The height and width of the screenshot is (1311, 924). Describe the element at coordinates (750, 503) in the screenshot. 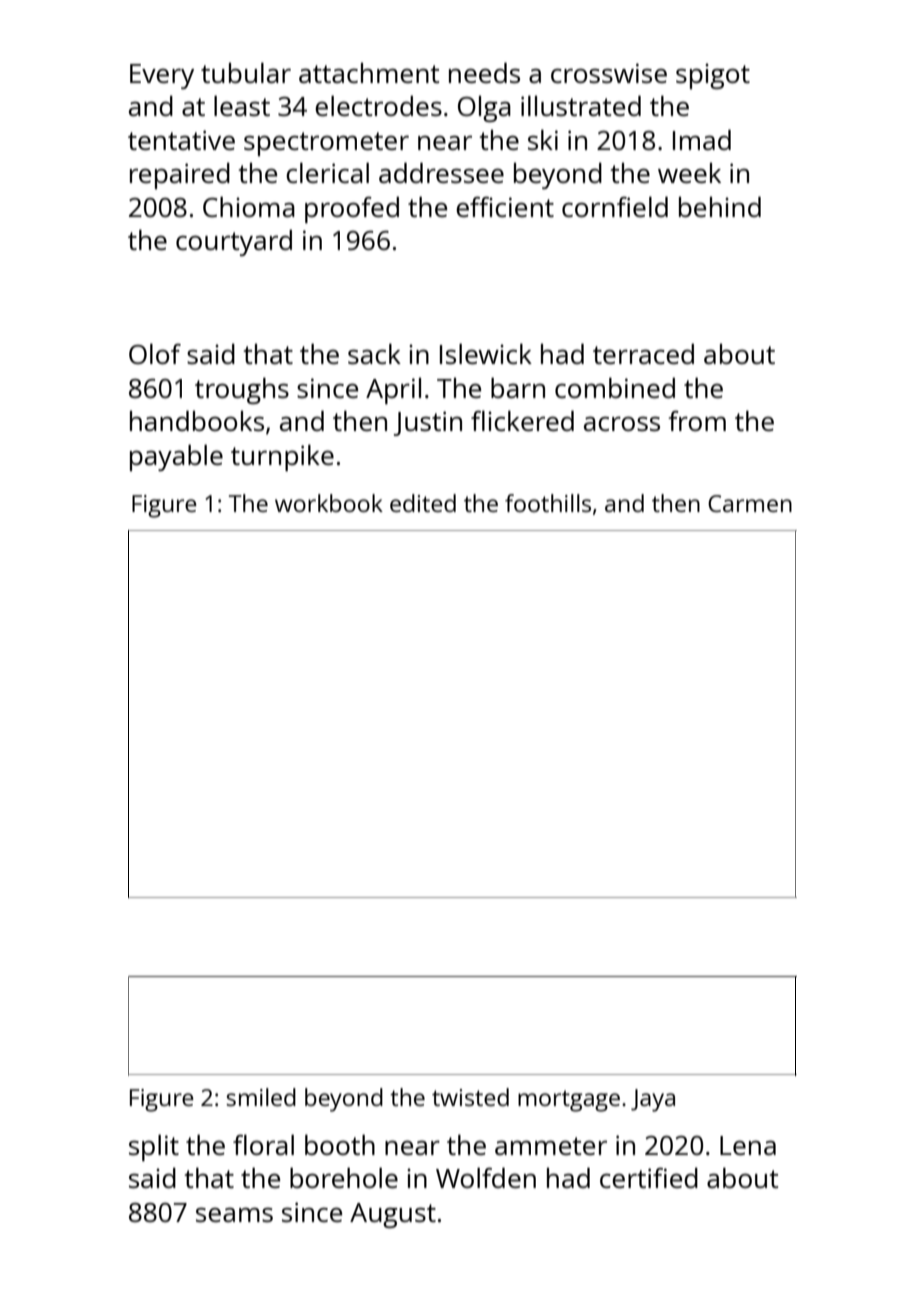

I see `Carmen` at that location.
